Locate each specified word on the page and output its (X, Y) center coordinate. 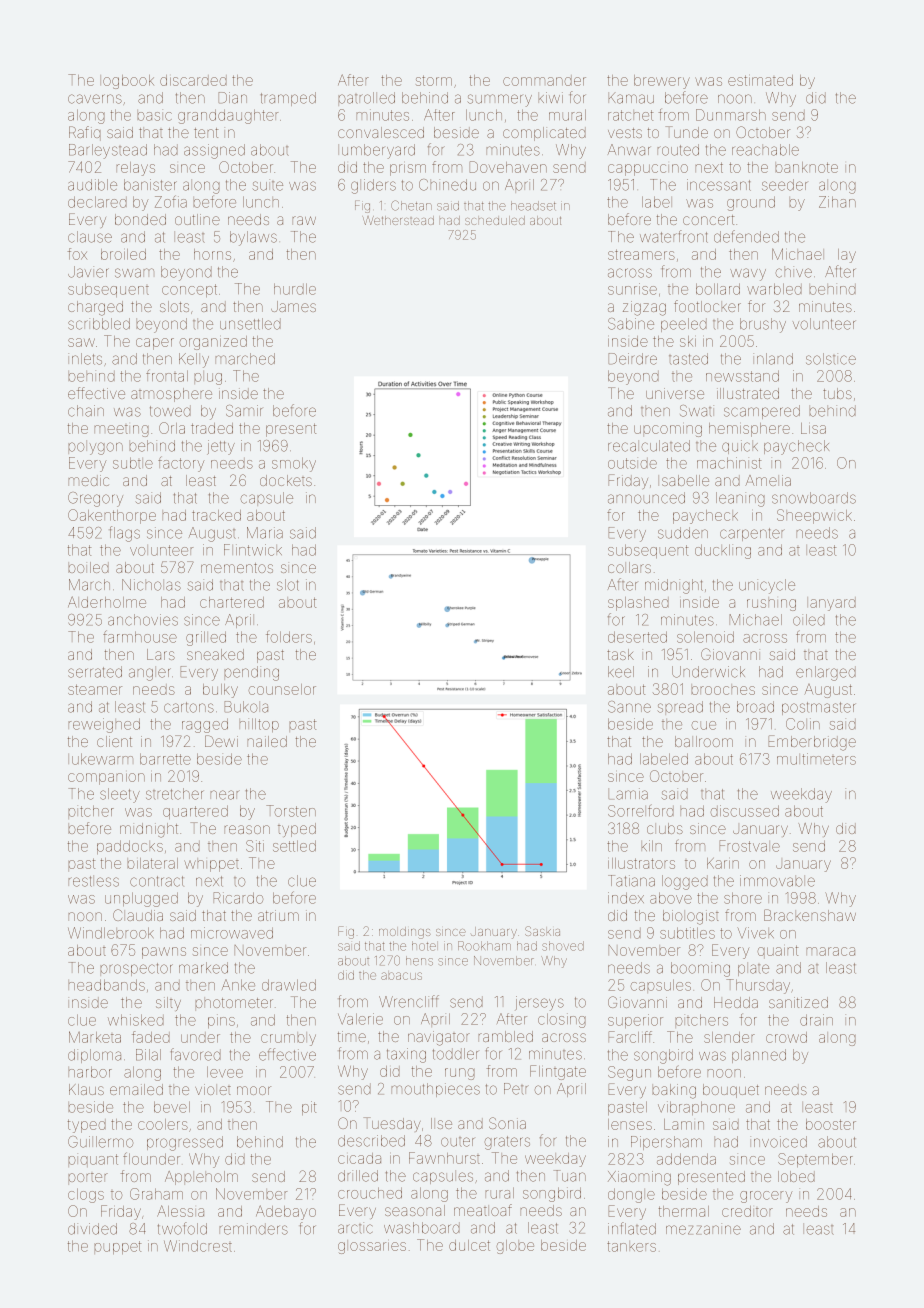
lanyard (831, 604)
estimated (760, 80)
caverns (95, 99)
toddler (455, 1054)
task (620, 654)
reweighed (104, 725)
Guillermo (100, 1142)
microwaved (232, 933)
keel (621, 672)
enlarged (826, 673)
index (626, 898)
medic (88, 480)
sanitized (798, 1002)
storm (434, 80)
